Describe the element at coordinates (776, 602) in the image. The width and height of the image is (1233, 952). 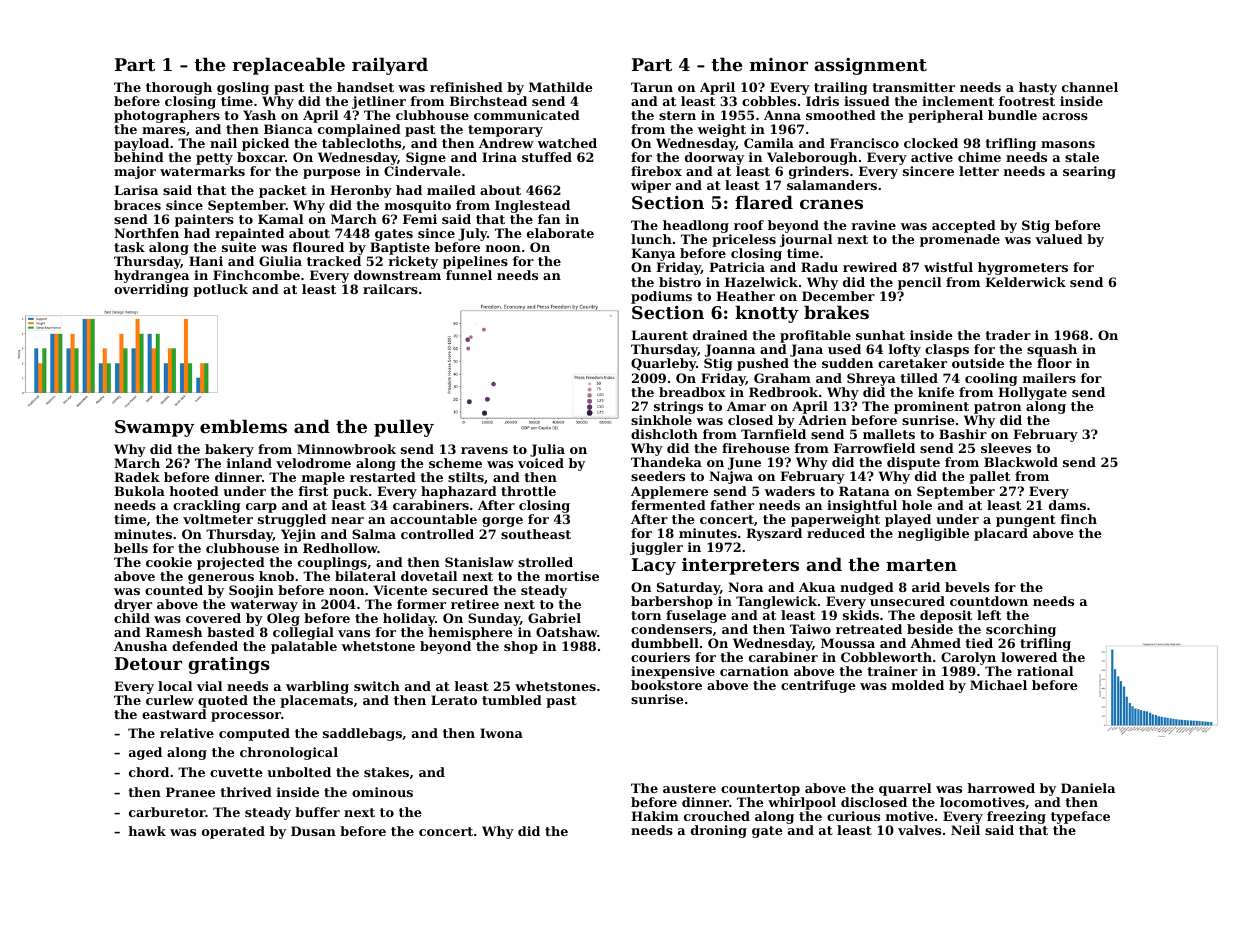
I see `Tanglewick` at that location.
